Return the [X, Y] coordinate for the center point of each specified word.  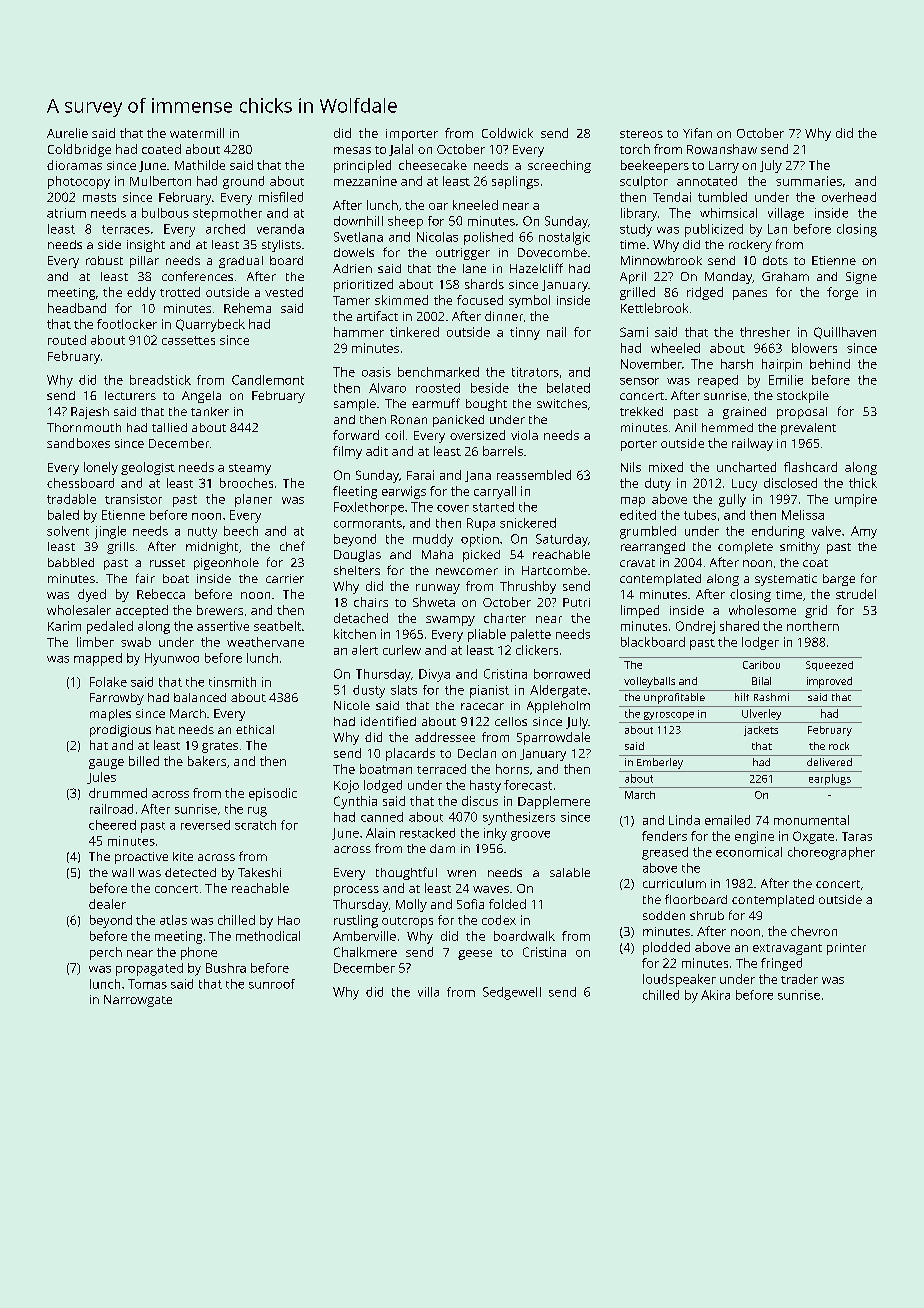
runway [438, 589]
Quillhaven [845, 333]
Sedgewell [512, 993]
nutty [202, 533]
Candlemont [268, 380]
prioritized [363, 285]
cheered [112, 825]
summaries [809, 181]
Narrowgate [138, 1001]
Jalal [401, 150]
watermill [197, 133]
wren [461, 873]
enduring [778, 532]
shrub [707, 915]
